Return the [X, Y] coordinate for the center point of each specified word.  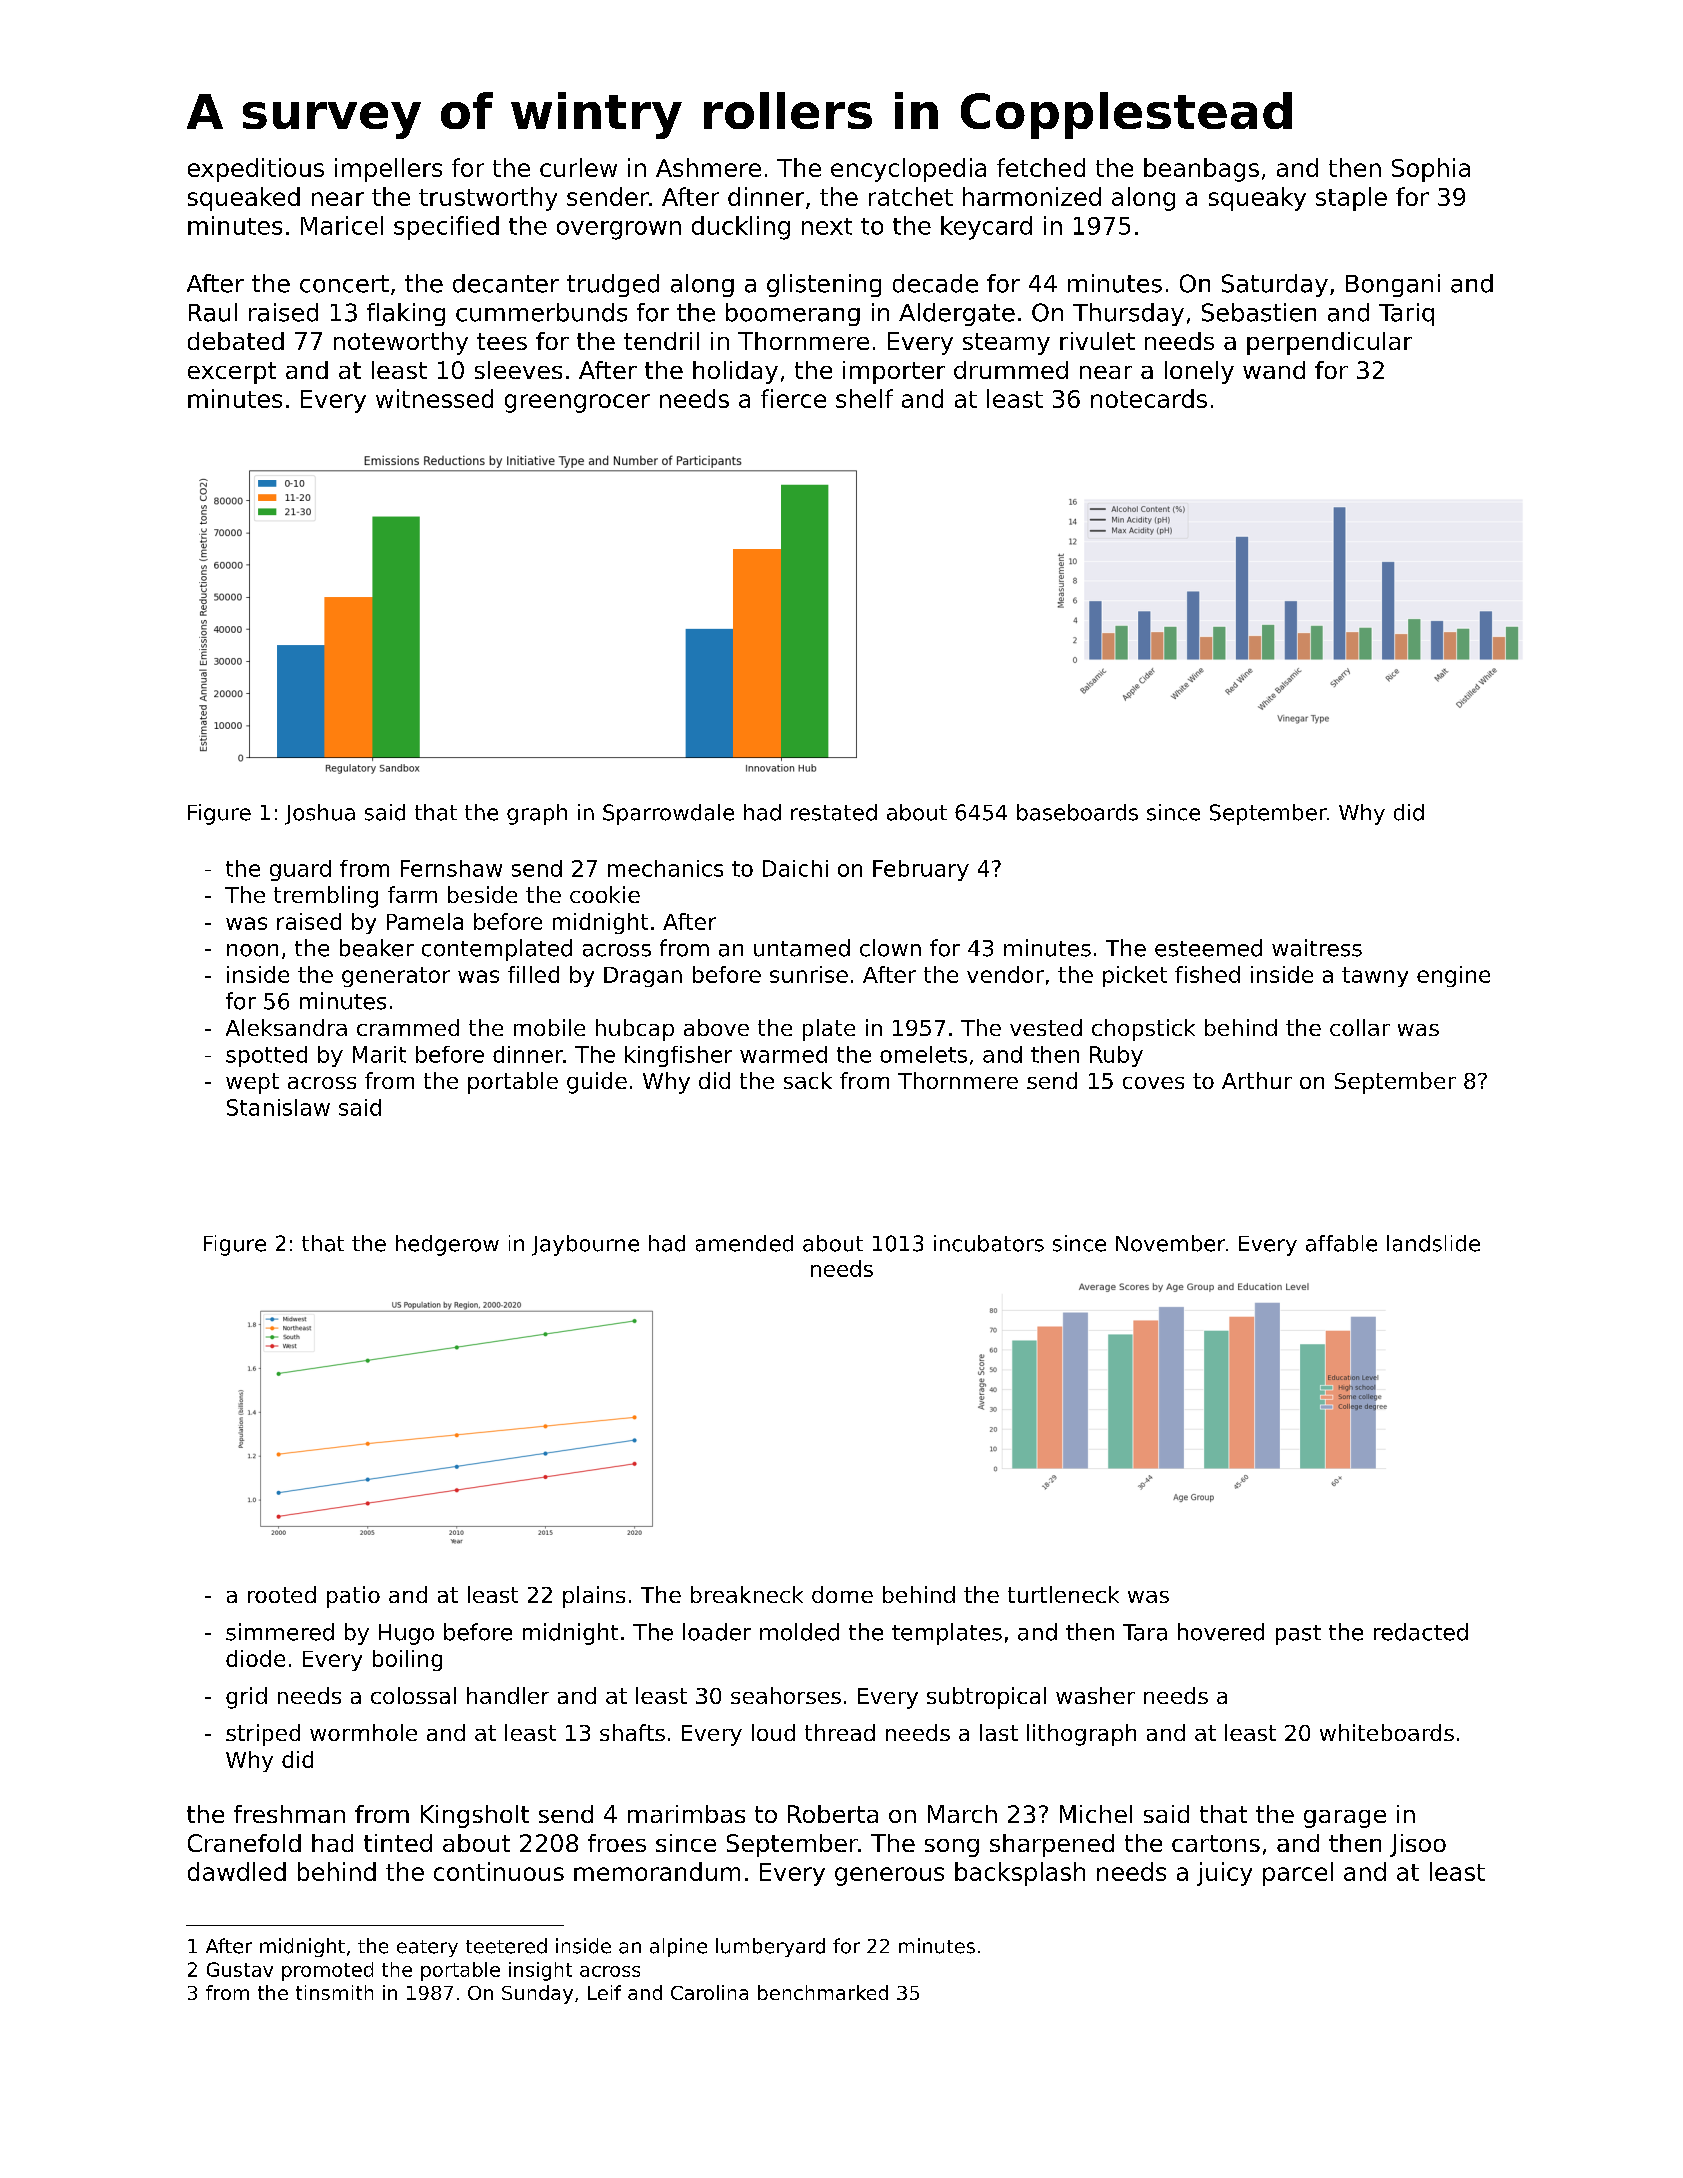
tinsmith [334, 1992]
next [827, 226]
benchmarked [823, 1992]
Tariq [1406, 314]
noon [252, 950]
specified [446, 228]
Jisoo [1418, 1845]
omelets [923, 1054]
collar [1360, 1027]
